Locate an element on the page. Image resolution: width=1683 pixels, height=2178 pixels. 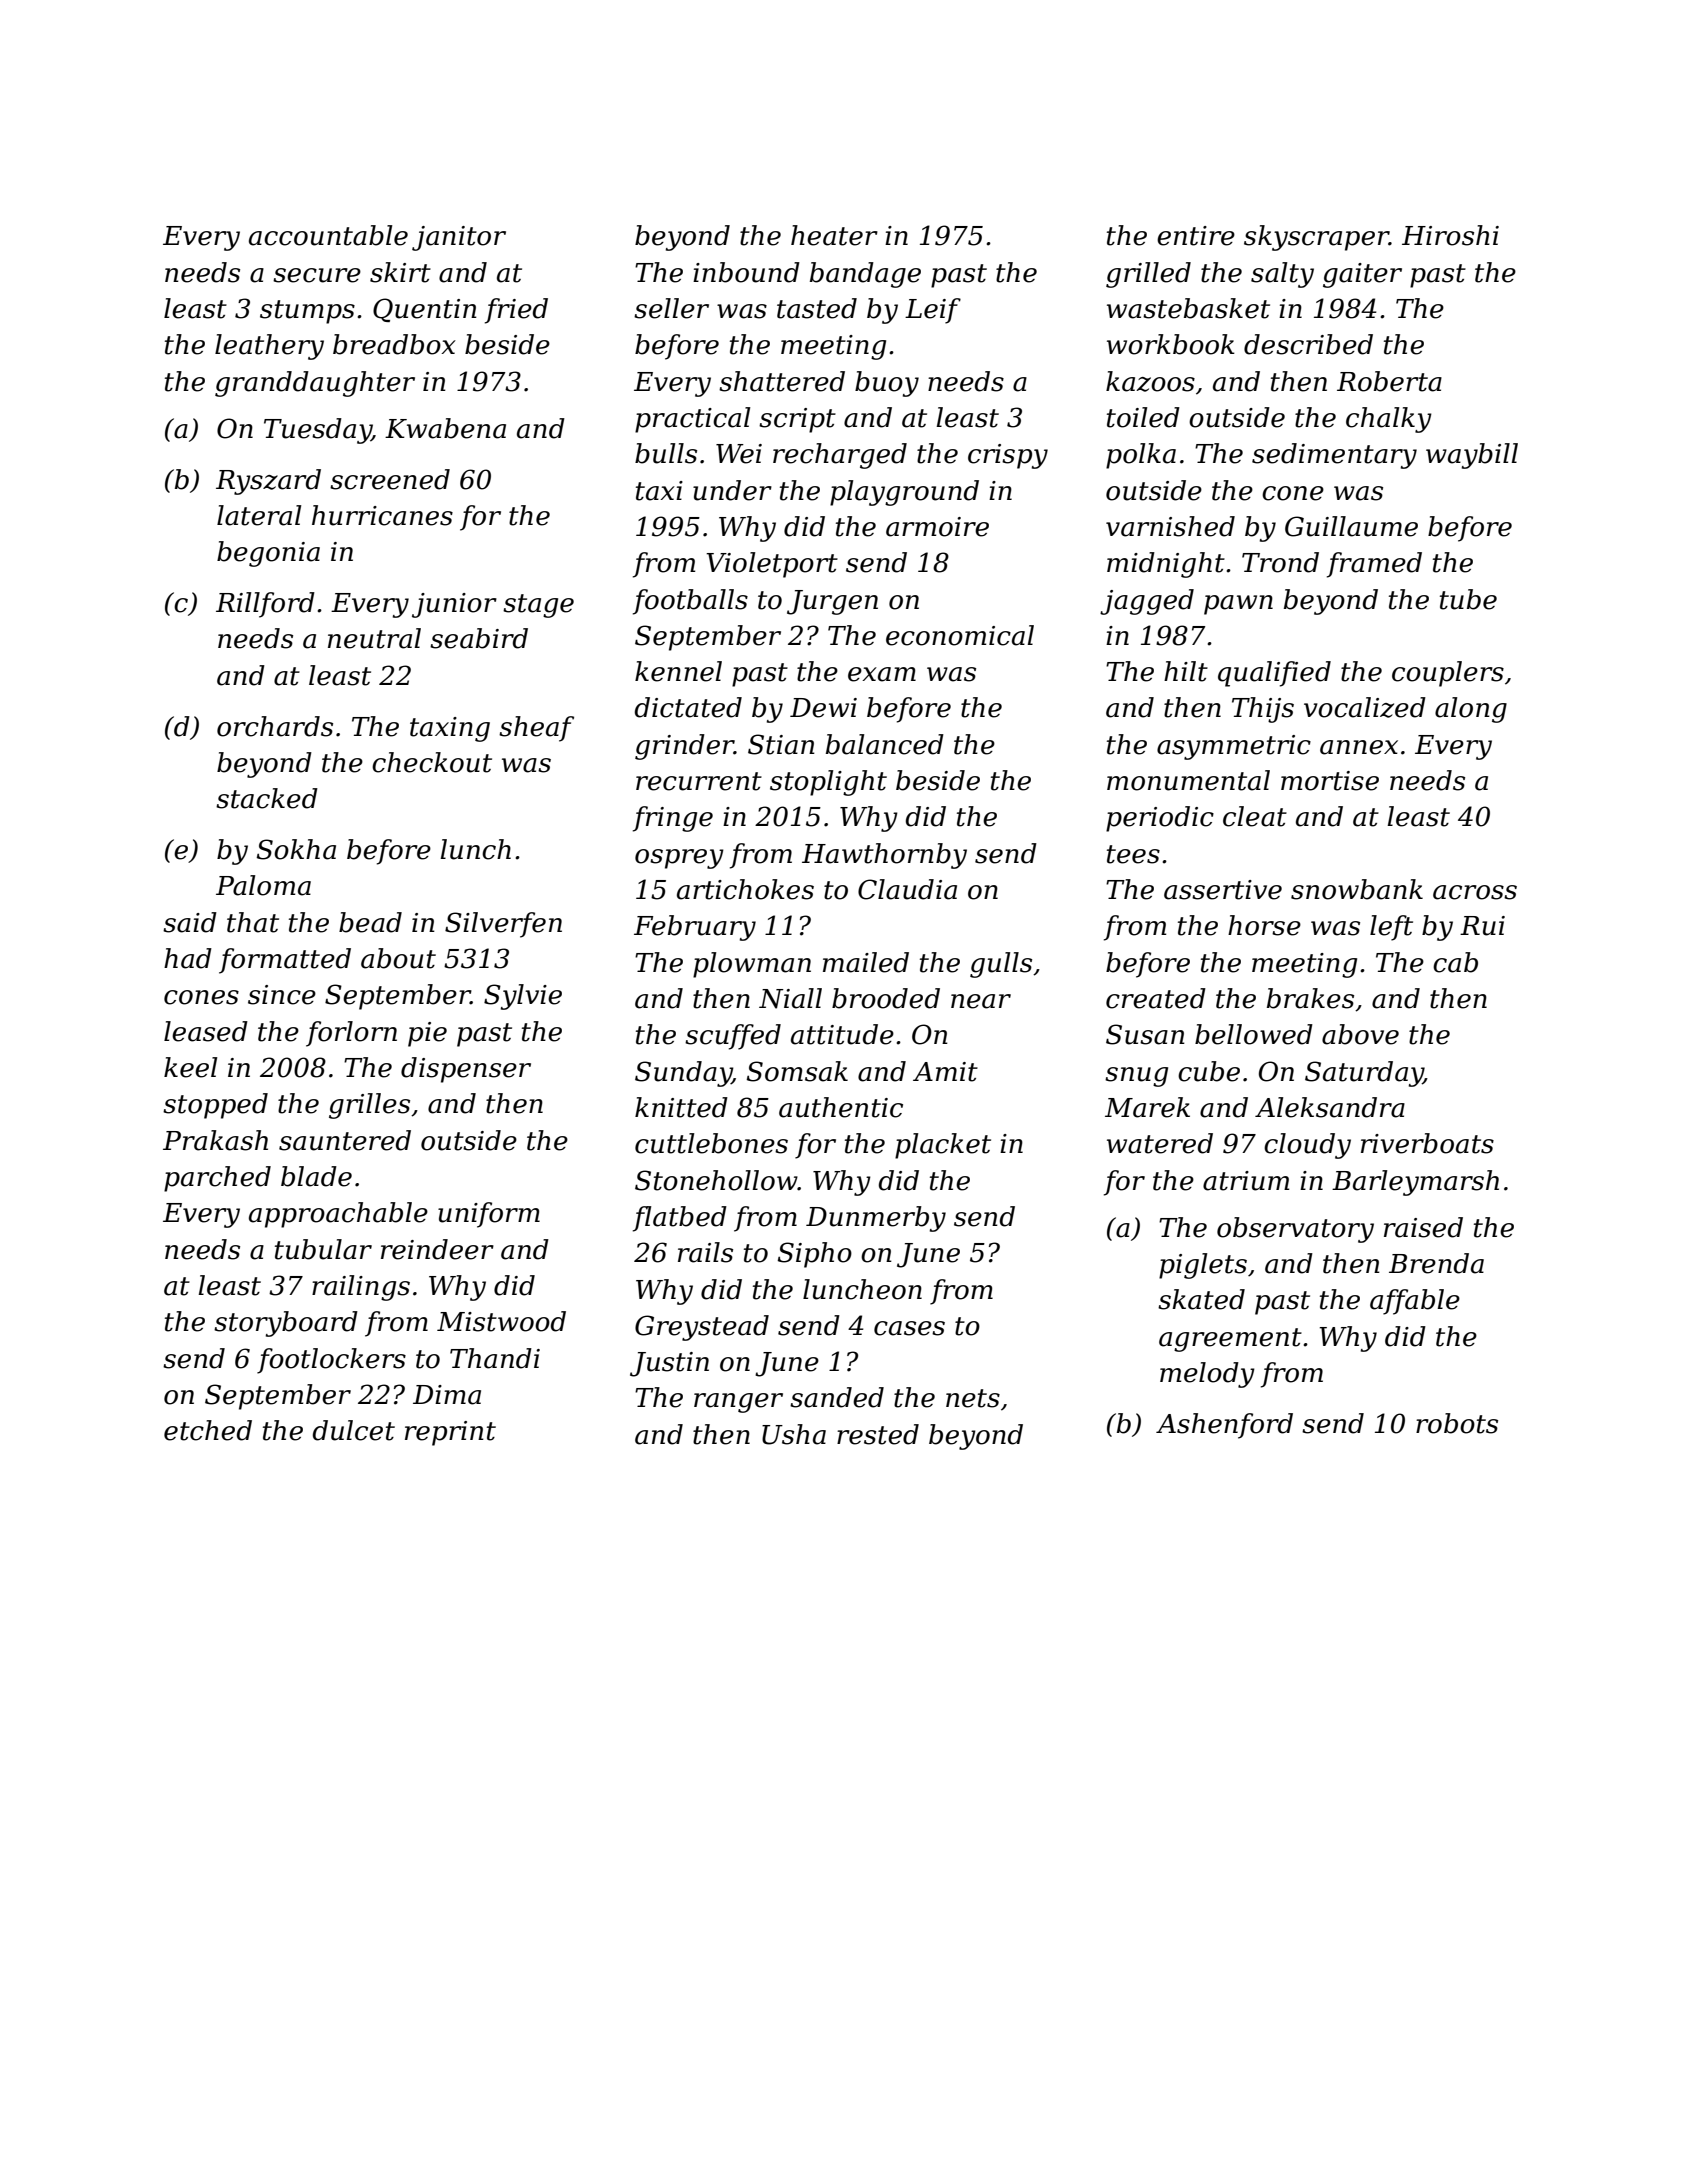
created is located at coordinates (1156, 998).
